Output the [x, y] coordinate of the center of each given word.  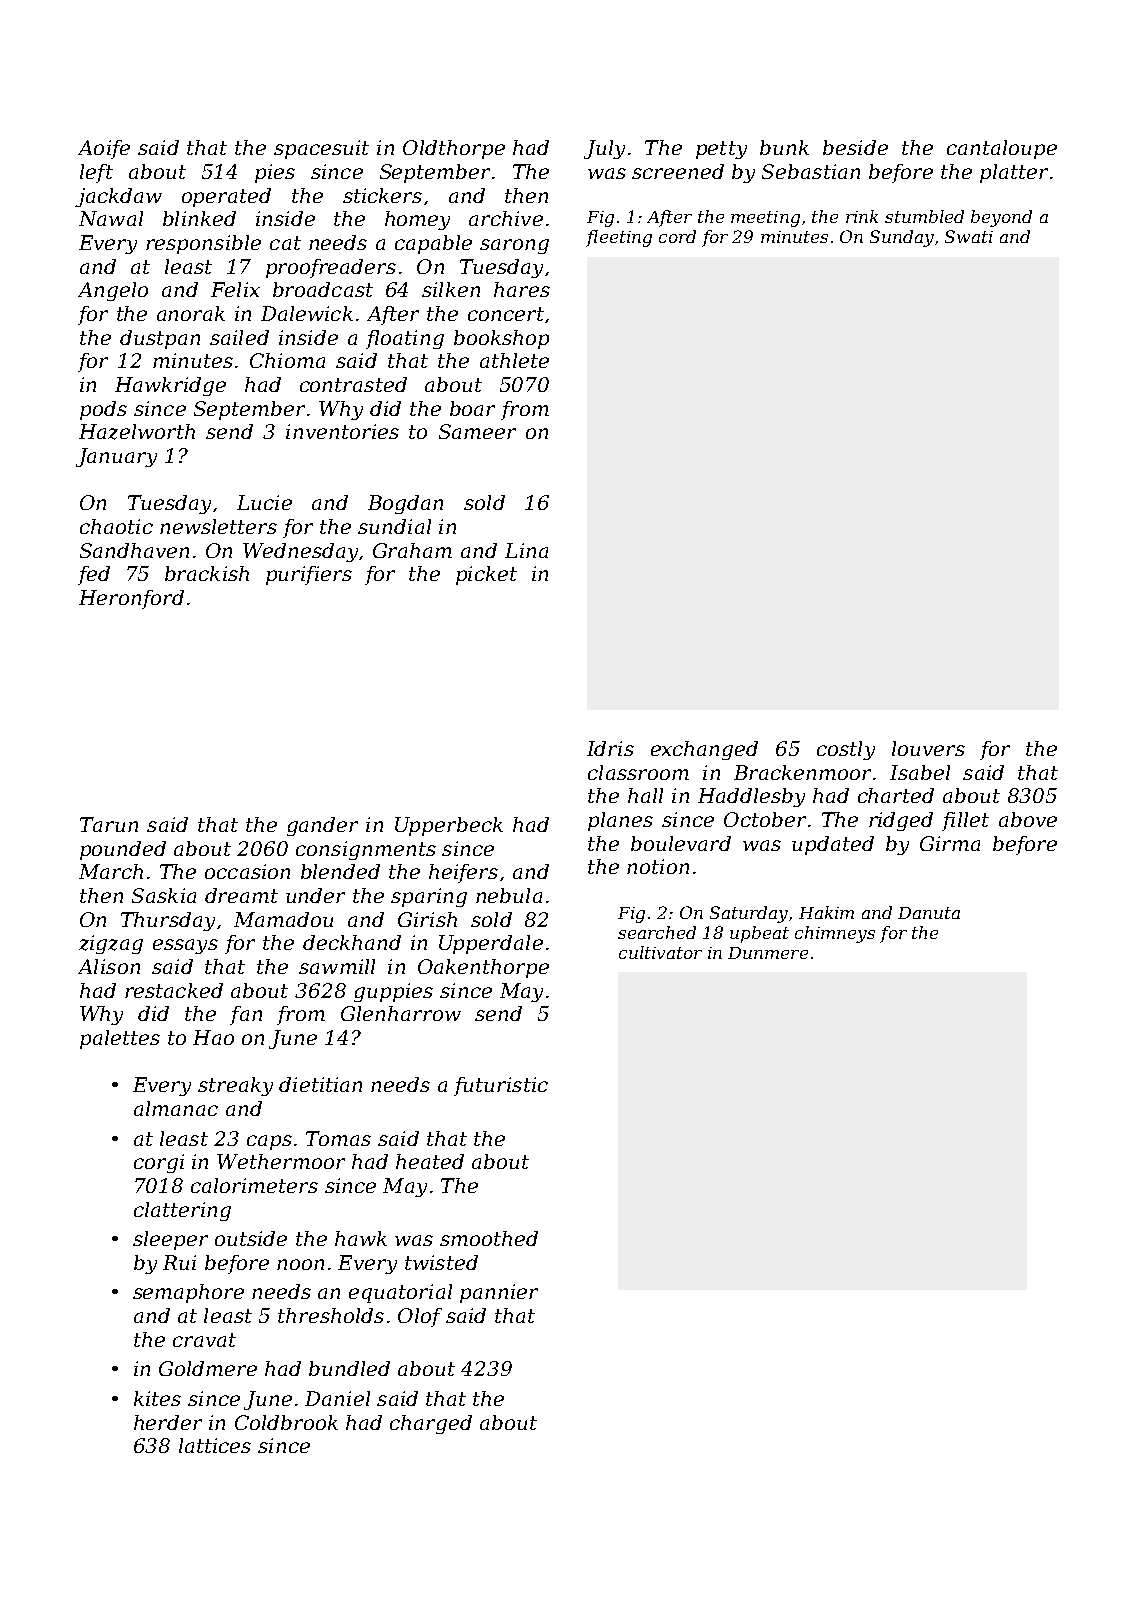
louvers [928, 748]
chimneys [835, 934]
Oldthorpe [454, 149]
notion [658, 866]
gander [322, 826]
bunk [784, 147]
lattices [215, 1445]
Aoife [104, 149]
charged [431, 1424]
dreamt [241, 895]
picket [486, 575]
